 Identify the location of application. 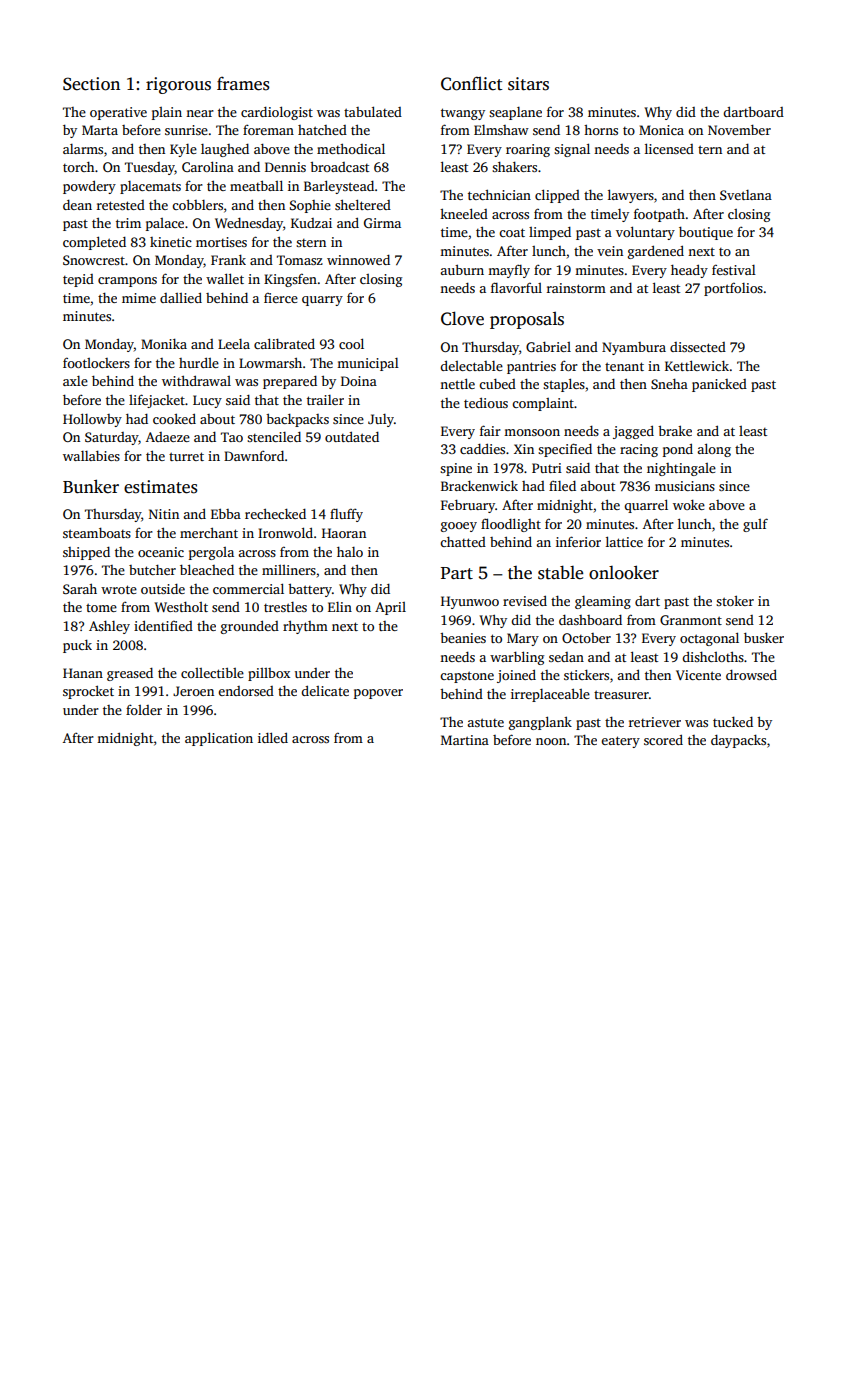
(219, 739).
